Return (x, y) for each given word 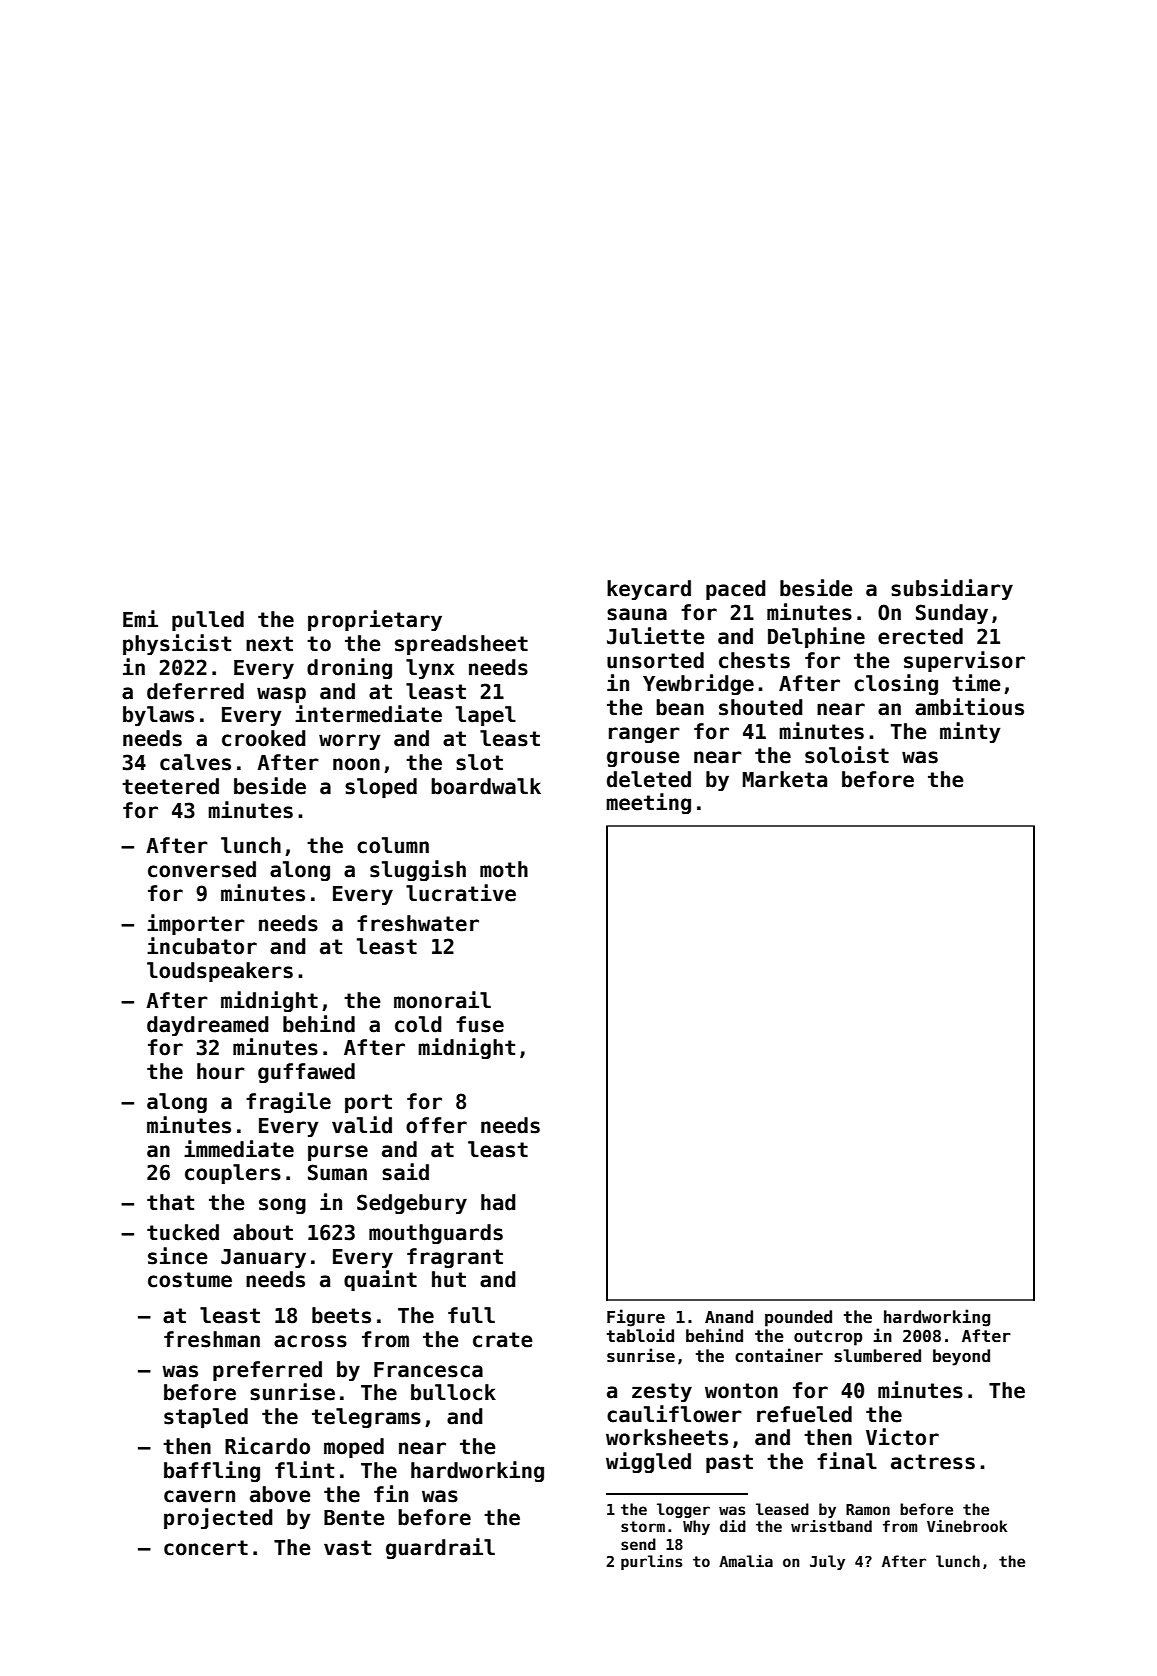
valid (362, 1125)
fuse (480, 1024)
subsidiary (952, 589)
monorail (442, 1000)
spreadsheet (461, 645)
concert (206, 1548)
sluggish (418, 870)
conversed (202, 869)
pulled (208, 621)
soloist (847, 755)
